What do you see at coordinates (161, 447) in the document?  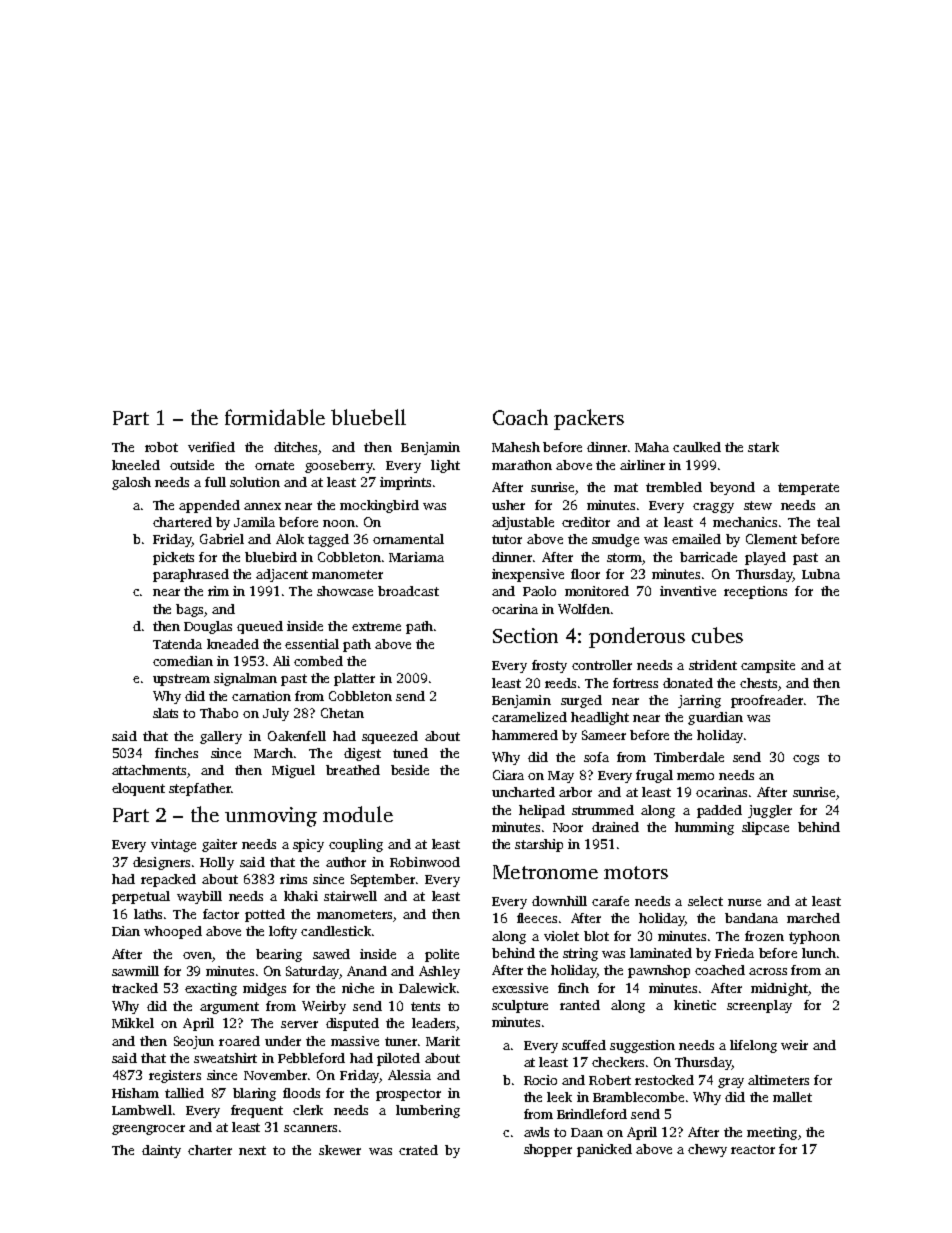 I see `robot` at bounding box center [161, 447].
